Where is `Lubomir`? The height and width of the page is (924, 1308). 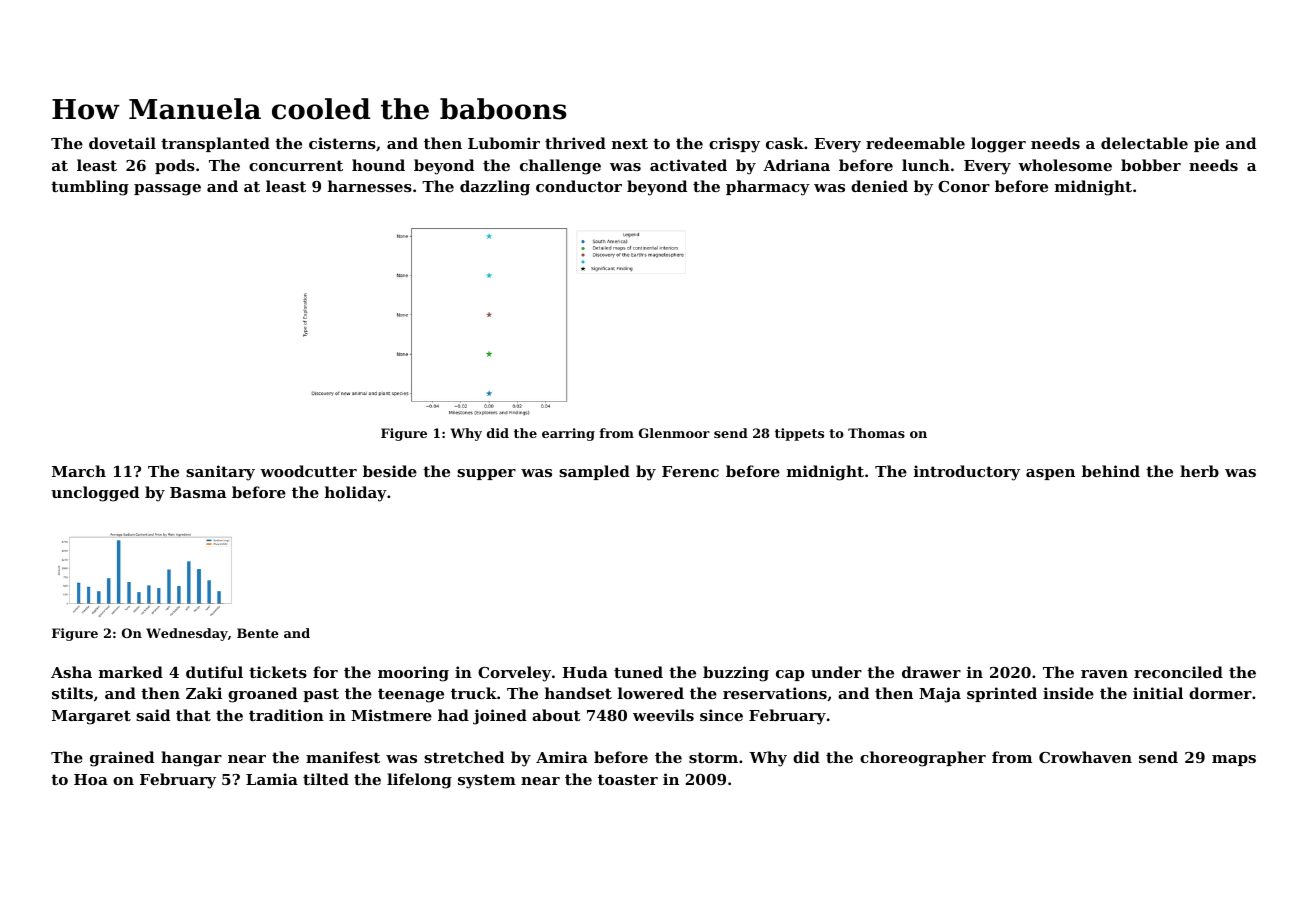
Lubomir is located at coordinates (504, 143).
